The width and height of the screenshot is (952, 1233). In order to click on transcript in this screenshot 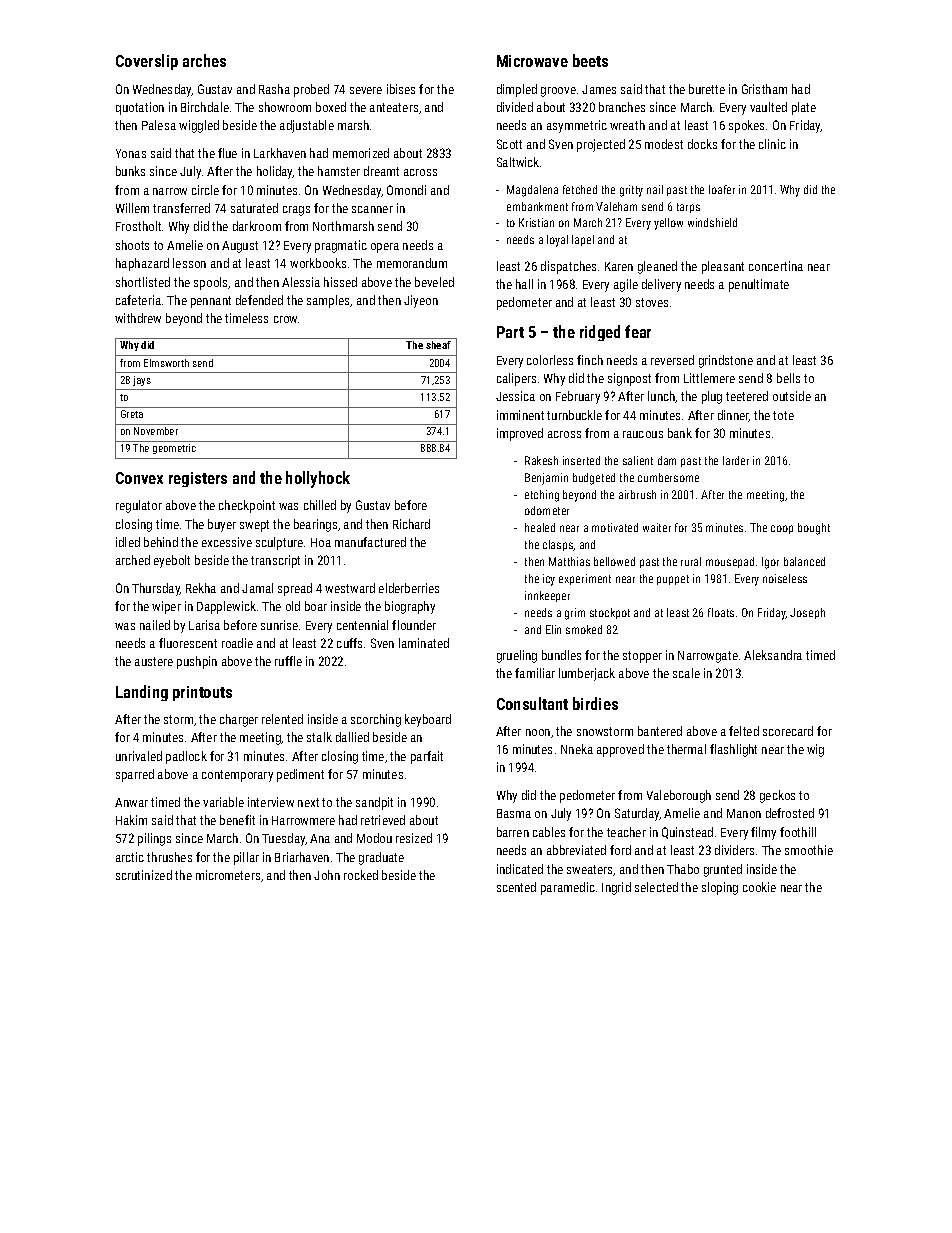, I will do `click(275, 561)`.
